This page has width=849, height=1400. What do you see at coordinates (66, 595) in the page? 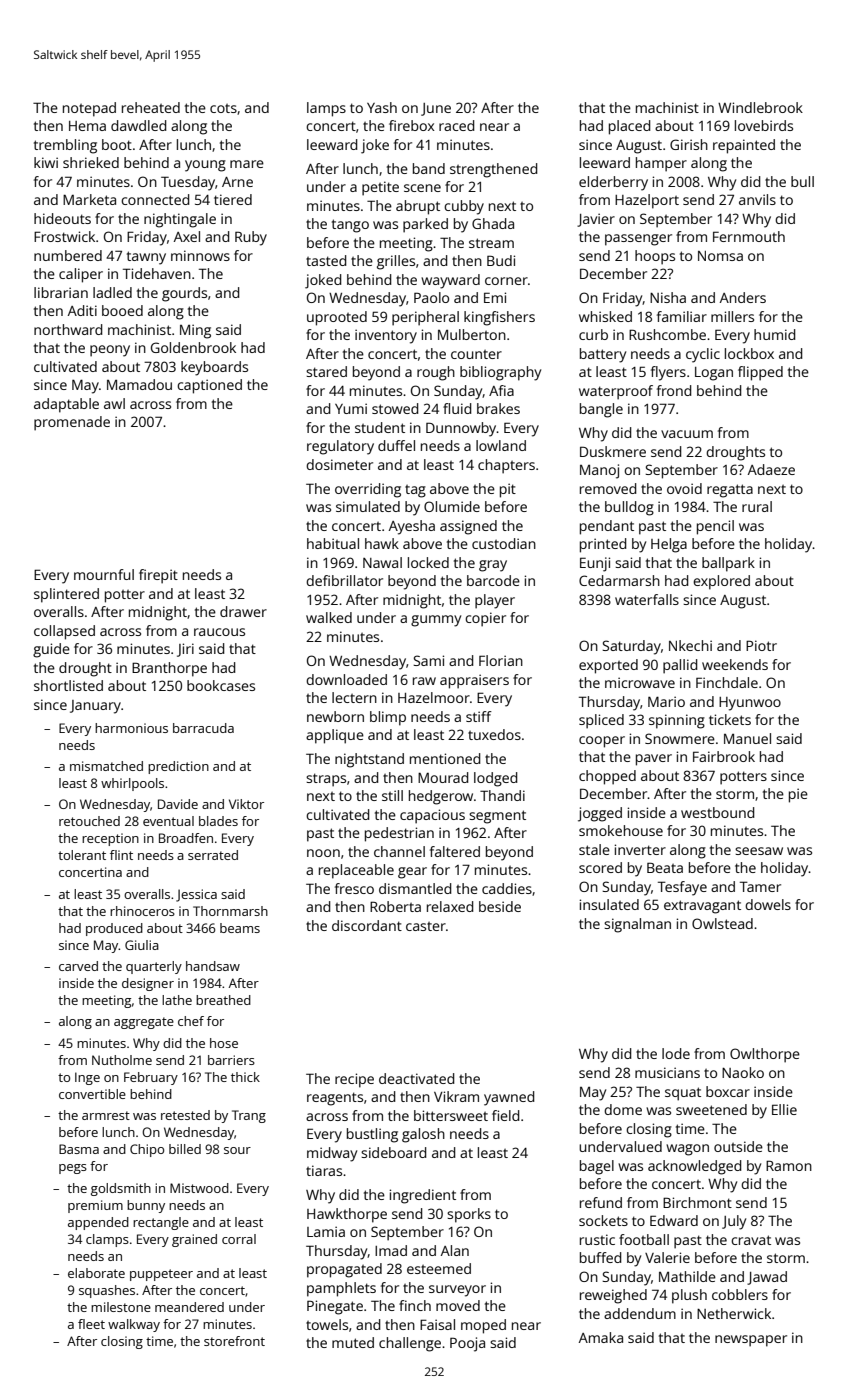
I see `splintered` at bounding box center [66, 595].
